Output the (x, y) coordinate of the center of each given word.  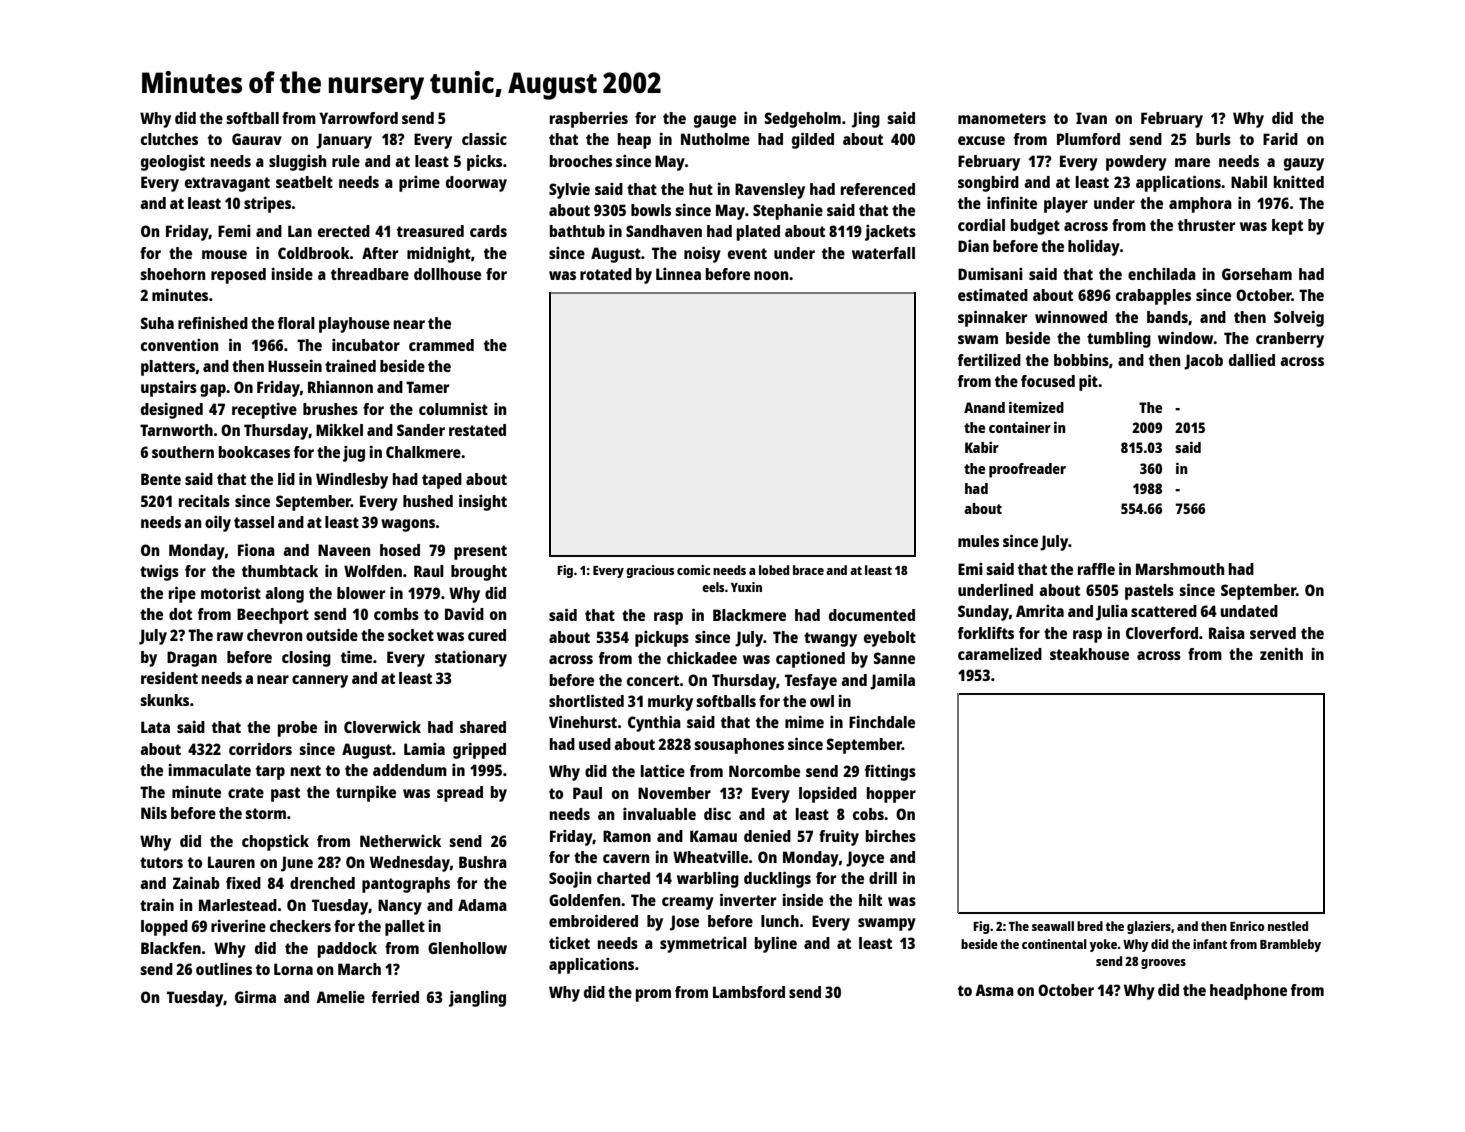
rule (346, 161)
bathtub (577, 231)
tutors (161, 862)
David (464, 614)
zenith (1281, 654)
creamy (688, 903)
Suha (157, 323)
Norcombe (764, 771)
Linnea (678, 274)
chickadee (702, 658)
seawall (1053, 926)
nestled (1288, 926)
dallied (1252, 359)
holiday (1094, 248)
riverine (238, 925)
